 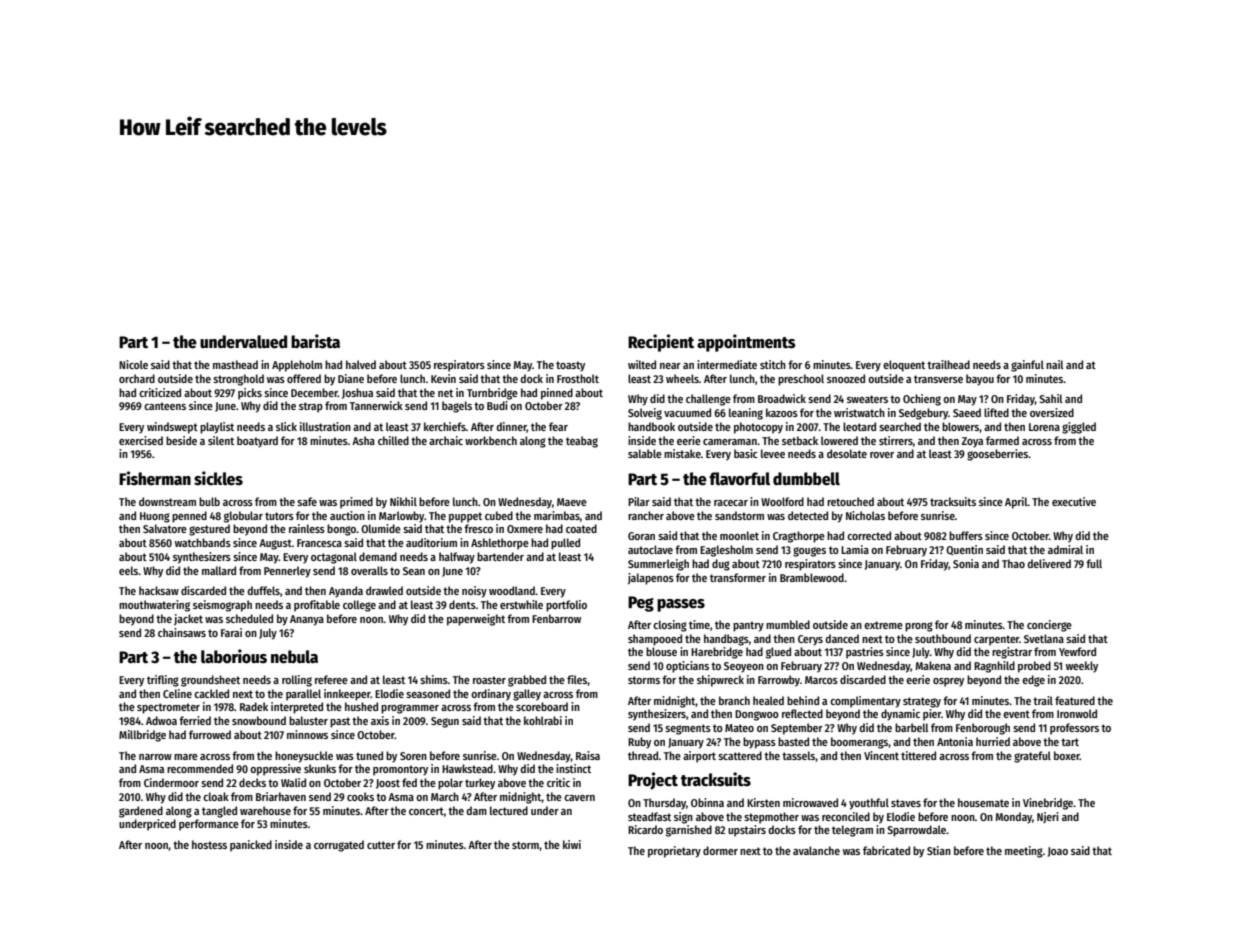 I want to click on retouched, so click(x=850, y=501).
